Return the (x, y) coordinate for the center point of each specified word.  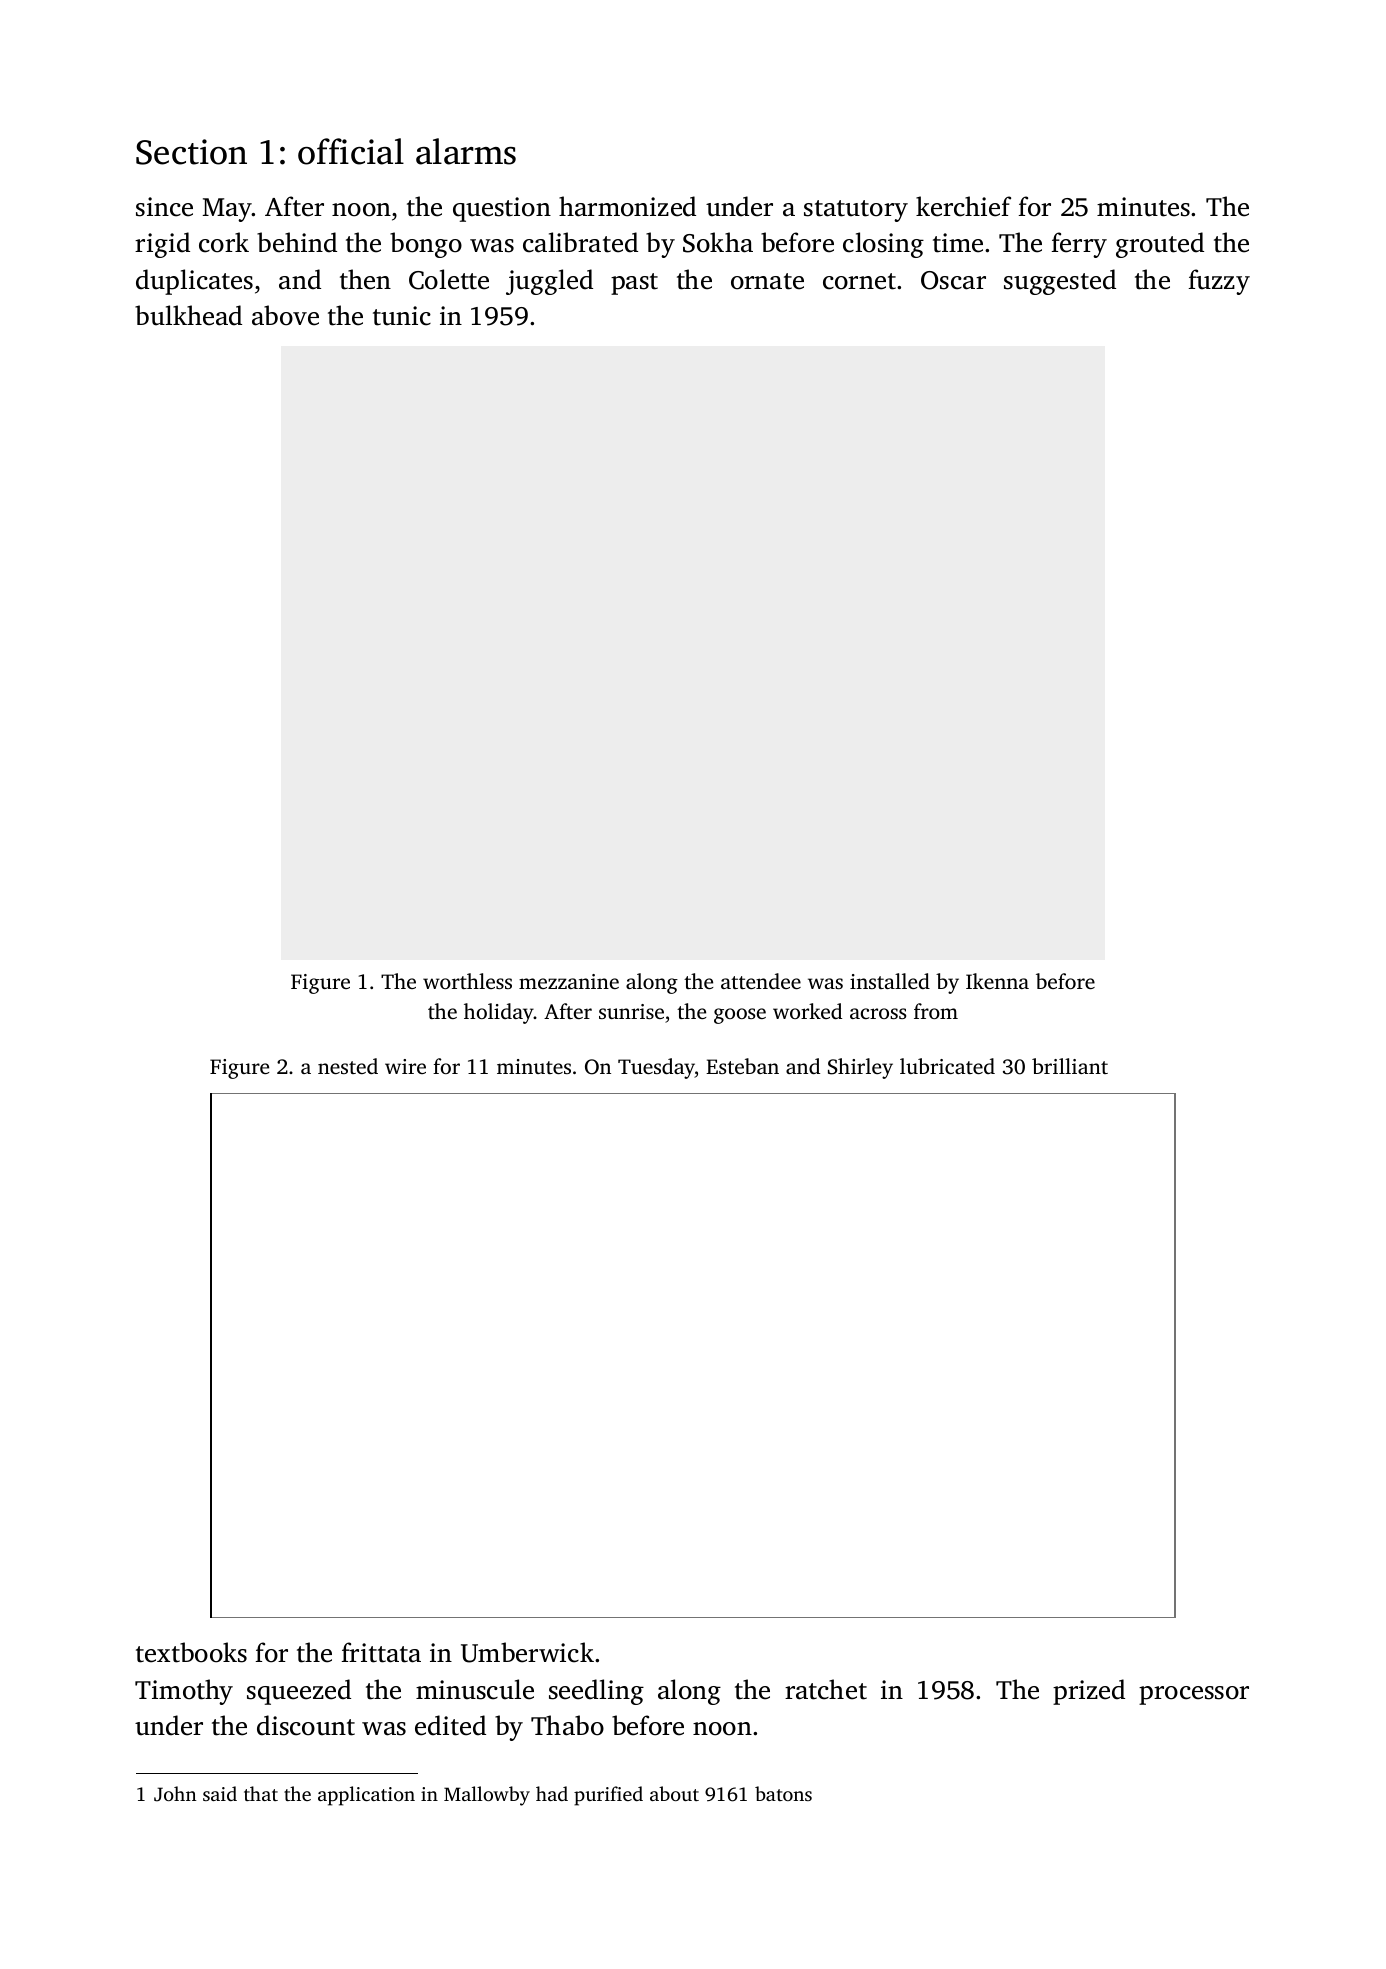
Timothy (184, 1692)
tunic (402, 316)
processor (1194, 1695)
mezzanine (569, 981)
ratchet (826, 1689)
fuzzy (1219, 282)
